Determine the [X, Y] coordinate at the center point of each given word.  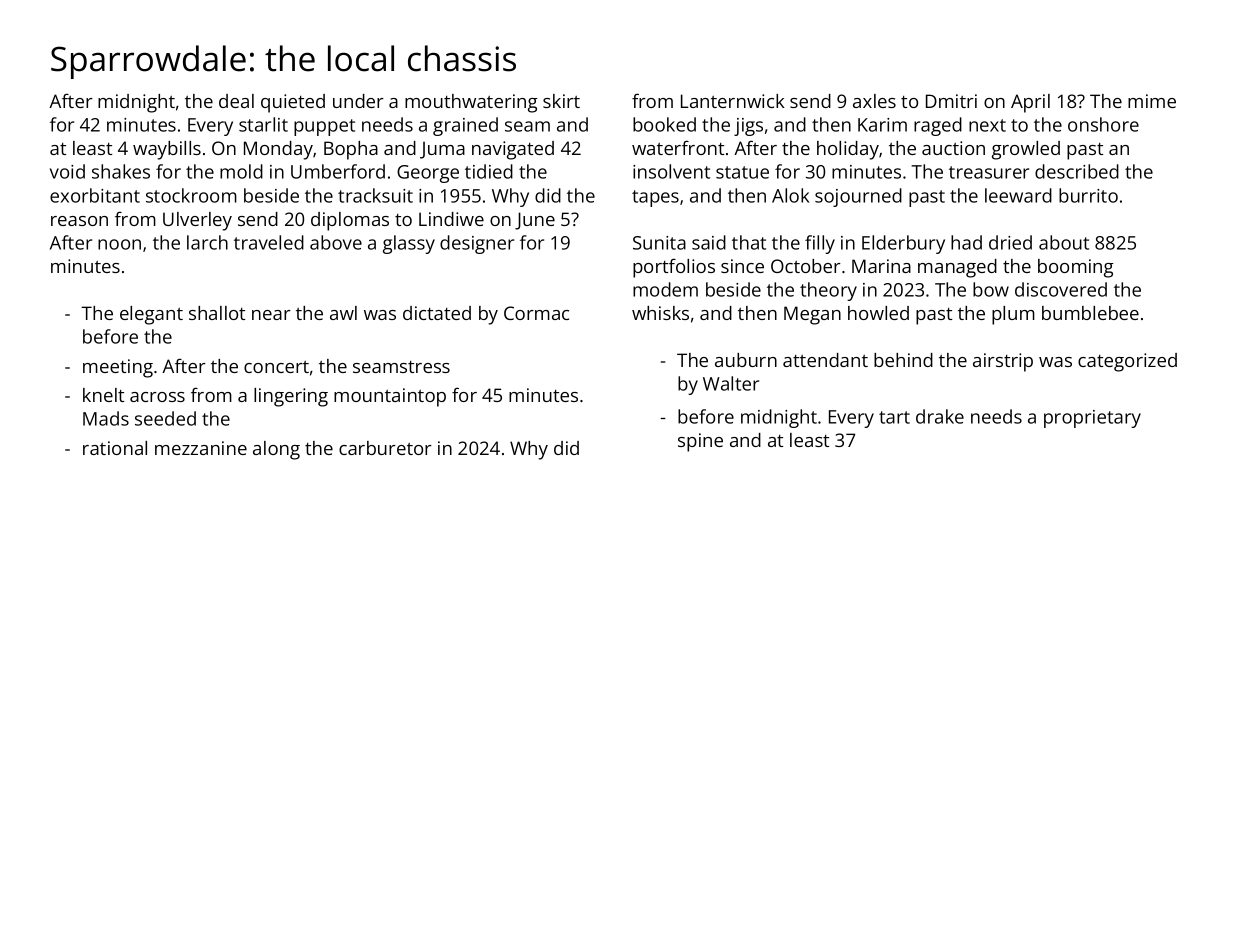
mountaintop [390, 397]
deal [236, 101]
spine [700, 442]
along [276, 450]
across [157, 397]
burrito [1088, 195]
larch [207, 242]
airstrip [1003, 362]
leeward [1018, 195]
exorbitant [95, 195]
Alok [790, 195]
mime [1152, 101]
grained [465, 126]
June [535, 221]
